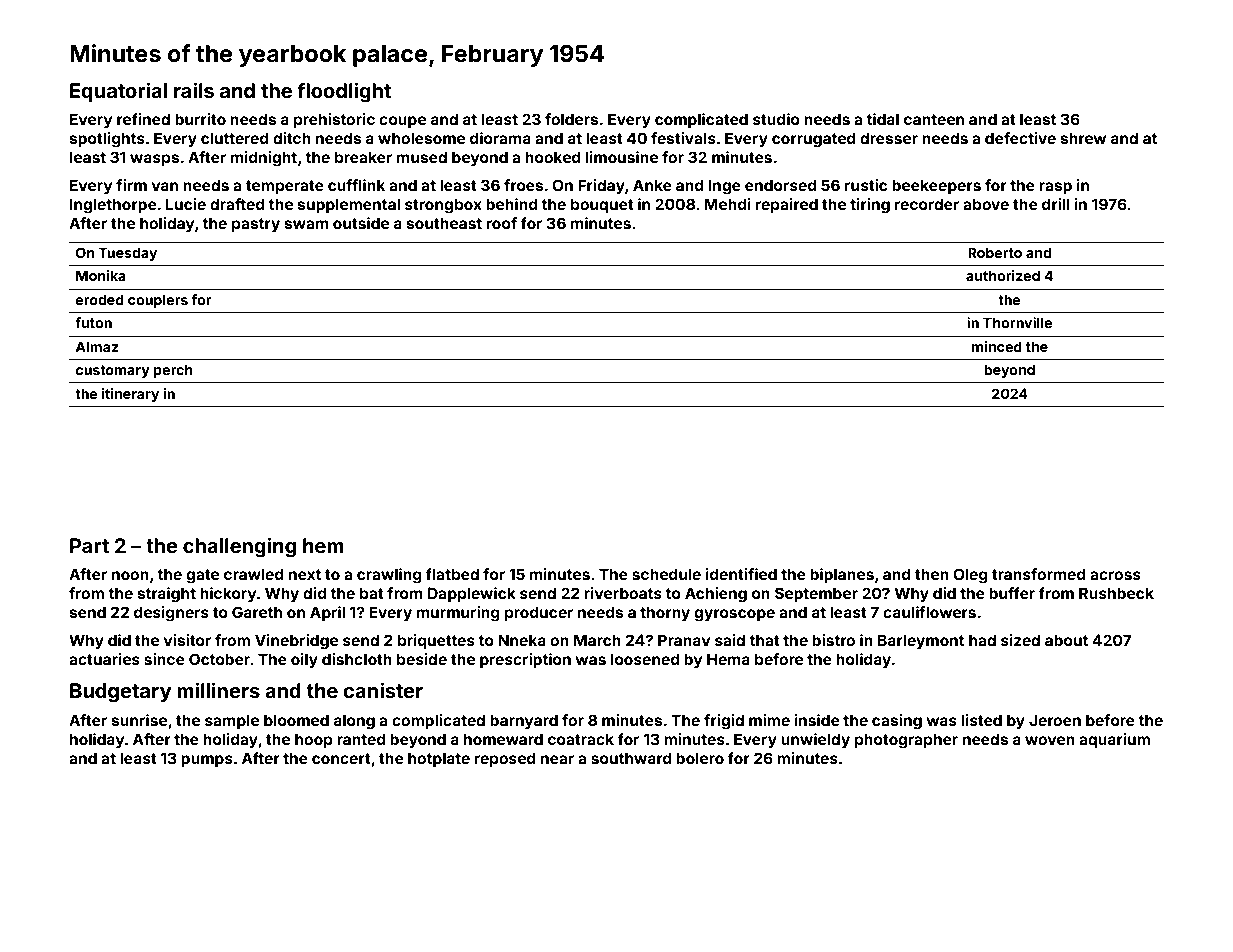 The image size is (1233, 952). What do you see at coordinates (1115, 575) in the screenshot?
I see `across` at bounding box center [1115, 575].
